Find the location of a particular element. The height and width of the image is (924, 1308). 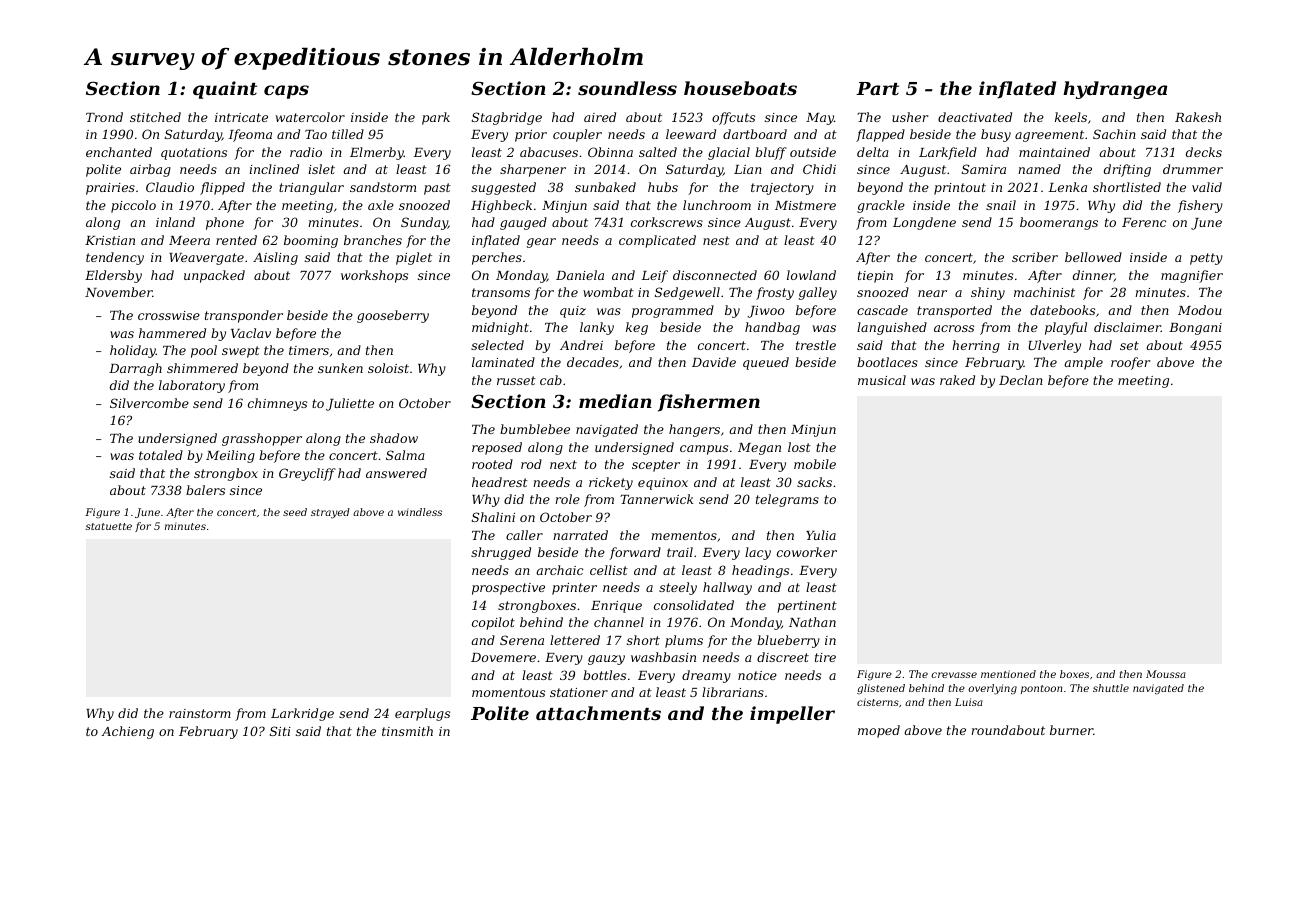

November is located at coordinates (119, 292).
